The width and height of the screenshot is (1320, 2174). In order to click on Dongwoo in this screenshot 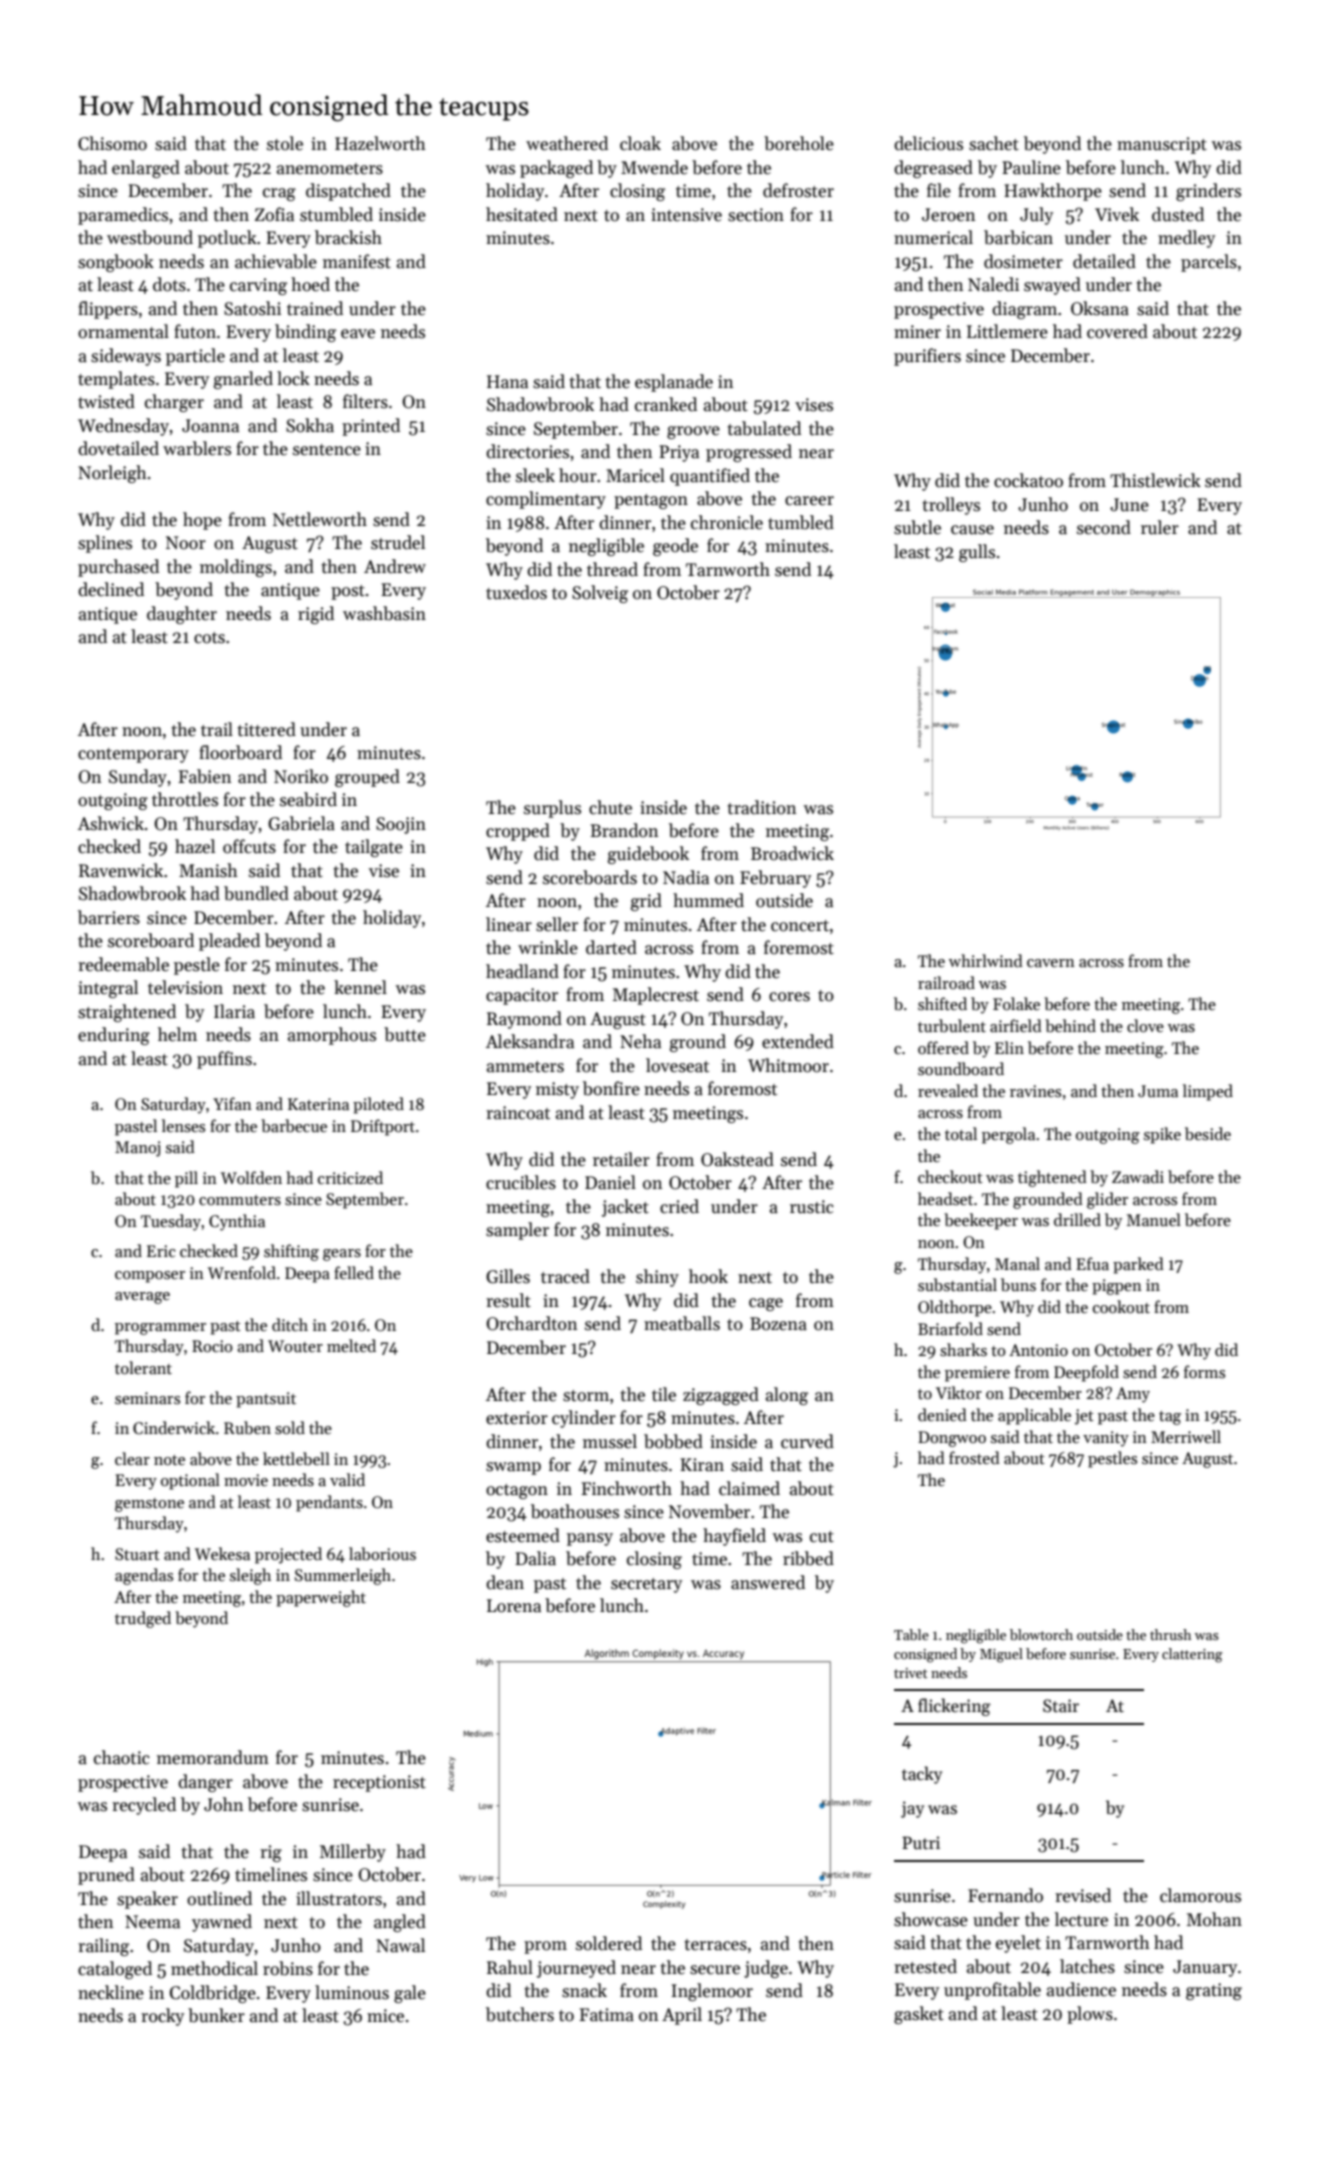, I will do `click(952, 1439)`.
